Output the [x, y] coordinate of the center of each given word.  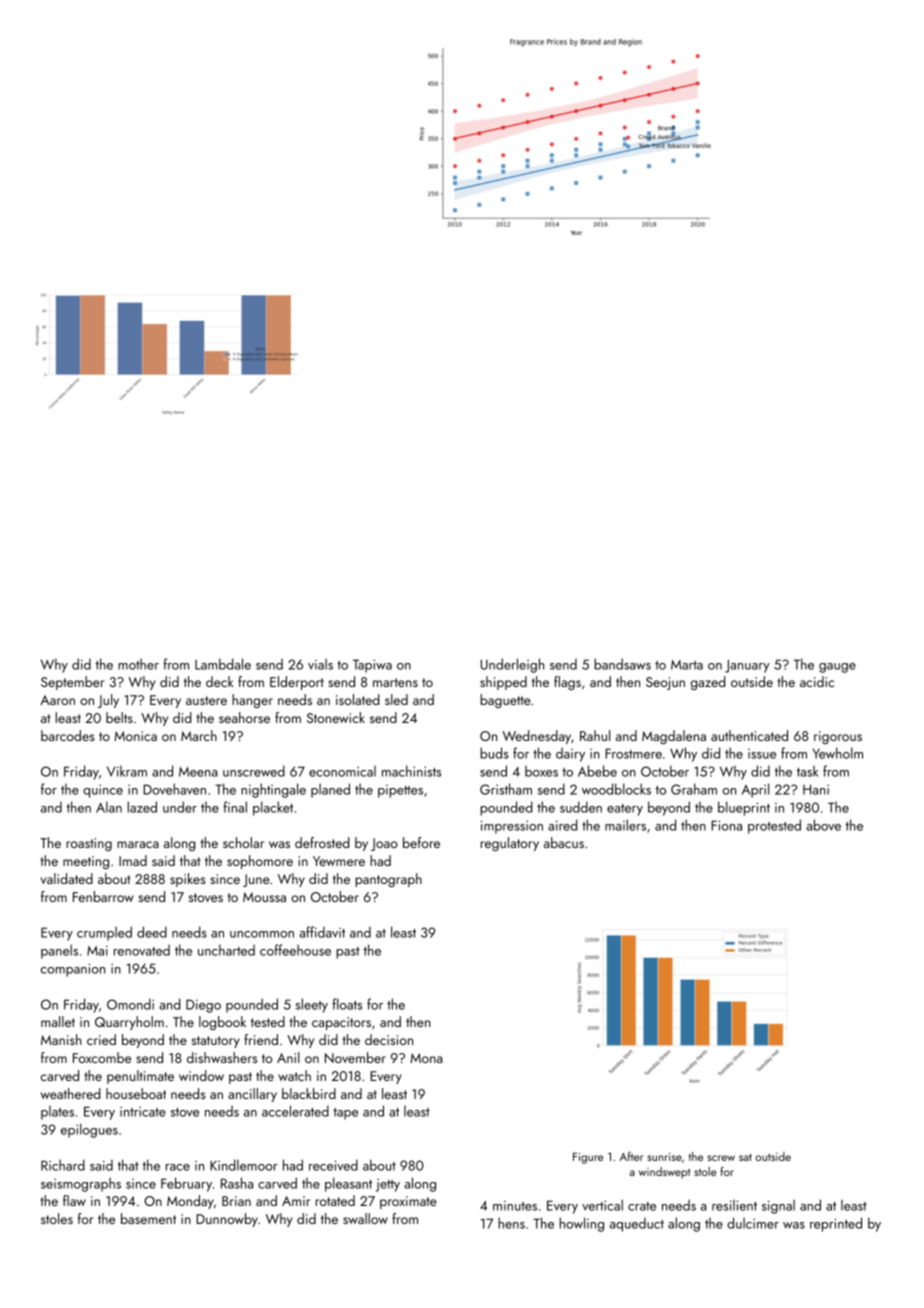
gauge [837, 668]
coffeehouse [295, 950]
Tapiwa [372, 666]
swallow [365, 1218]
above [823, 825]
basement [148, 1218]
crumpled [104, 933]
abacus [564, 842]
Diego [203, 1006]
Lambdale [223, 664]
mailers [625, 825]
